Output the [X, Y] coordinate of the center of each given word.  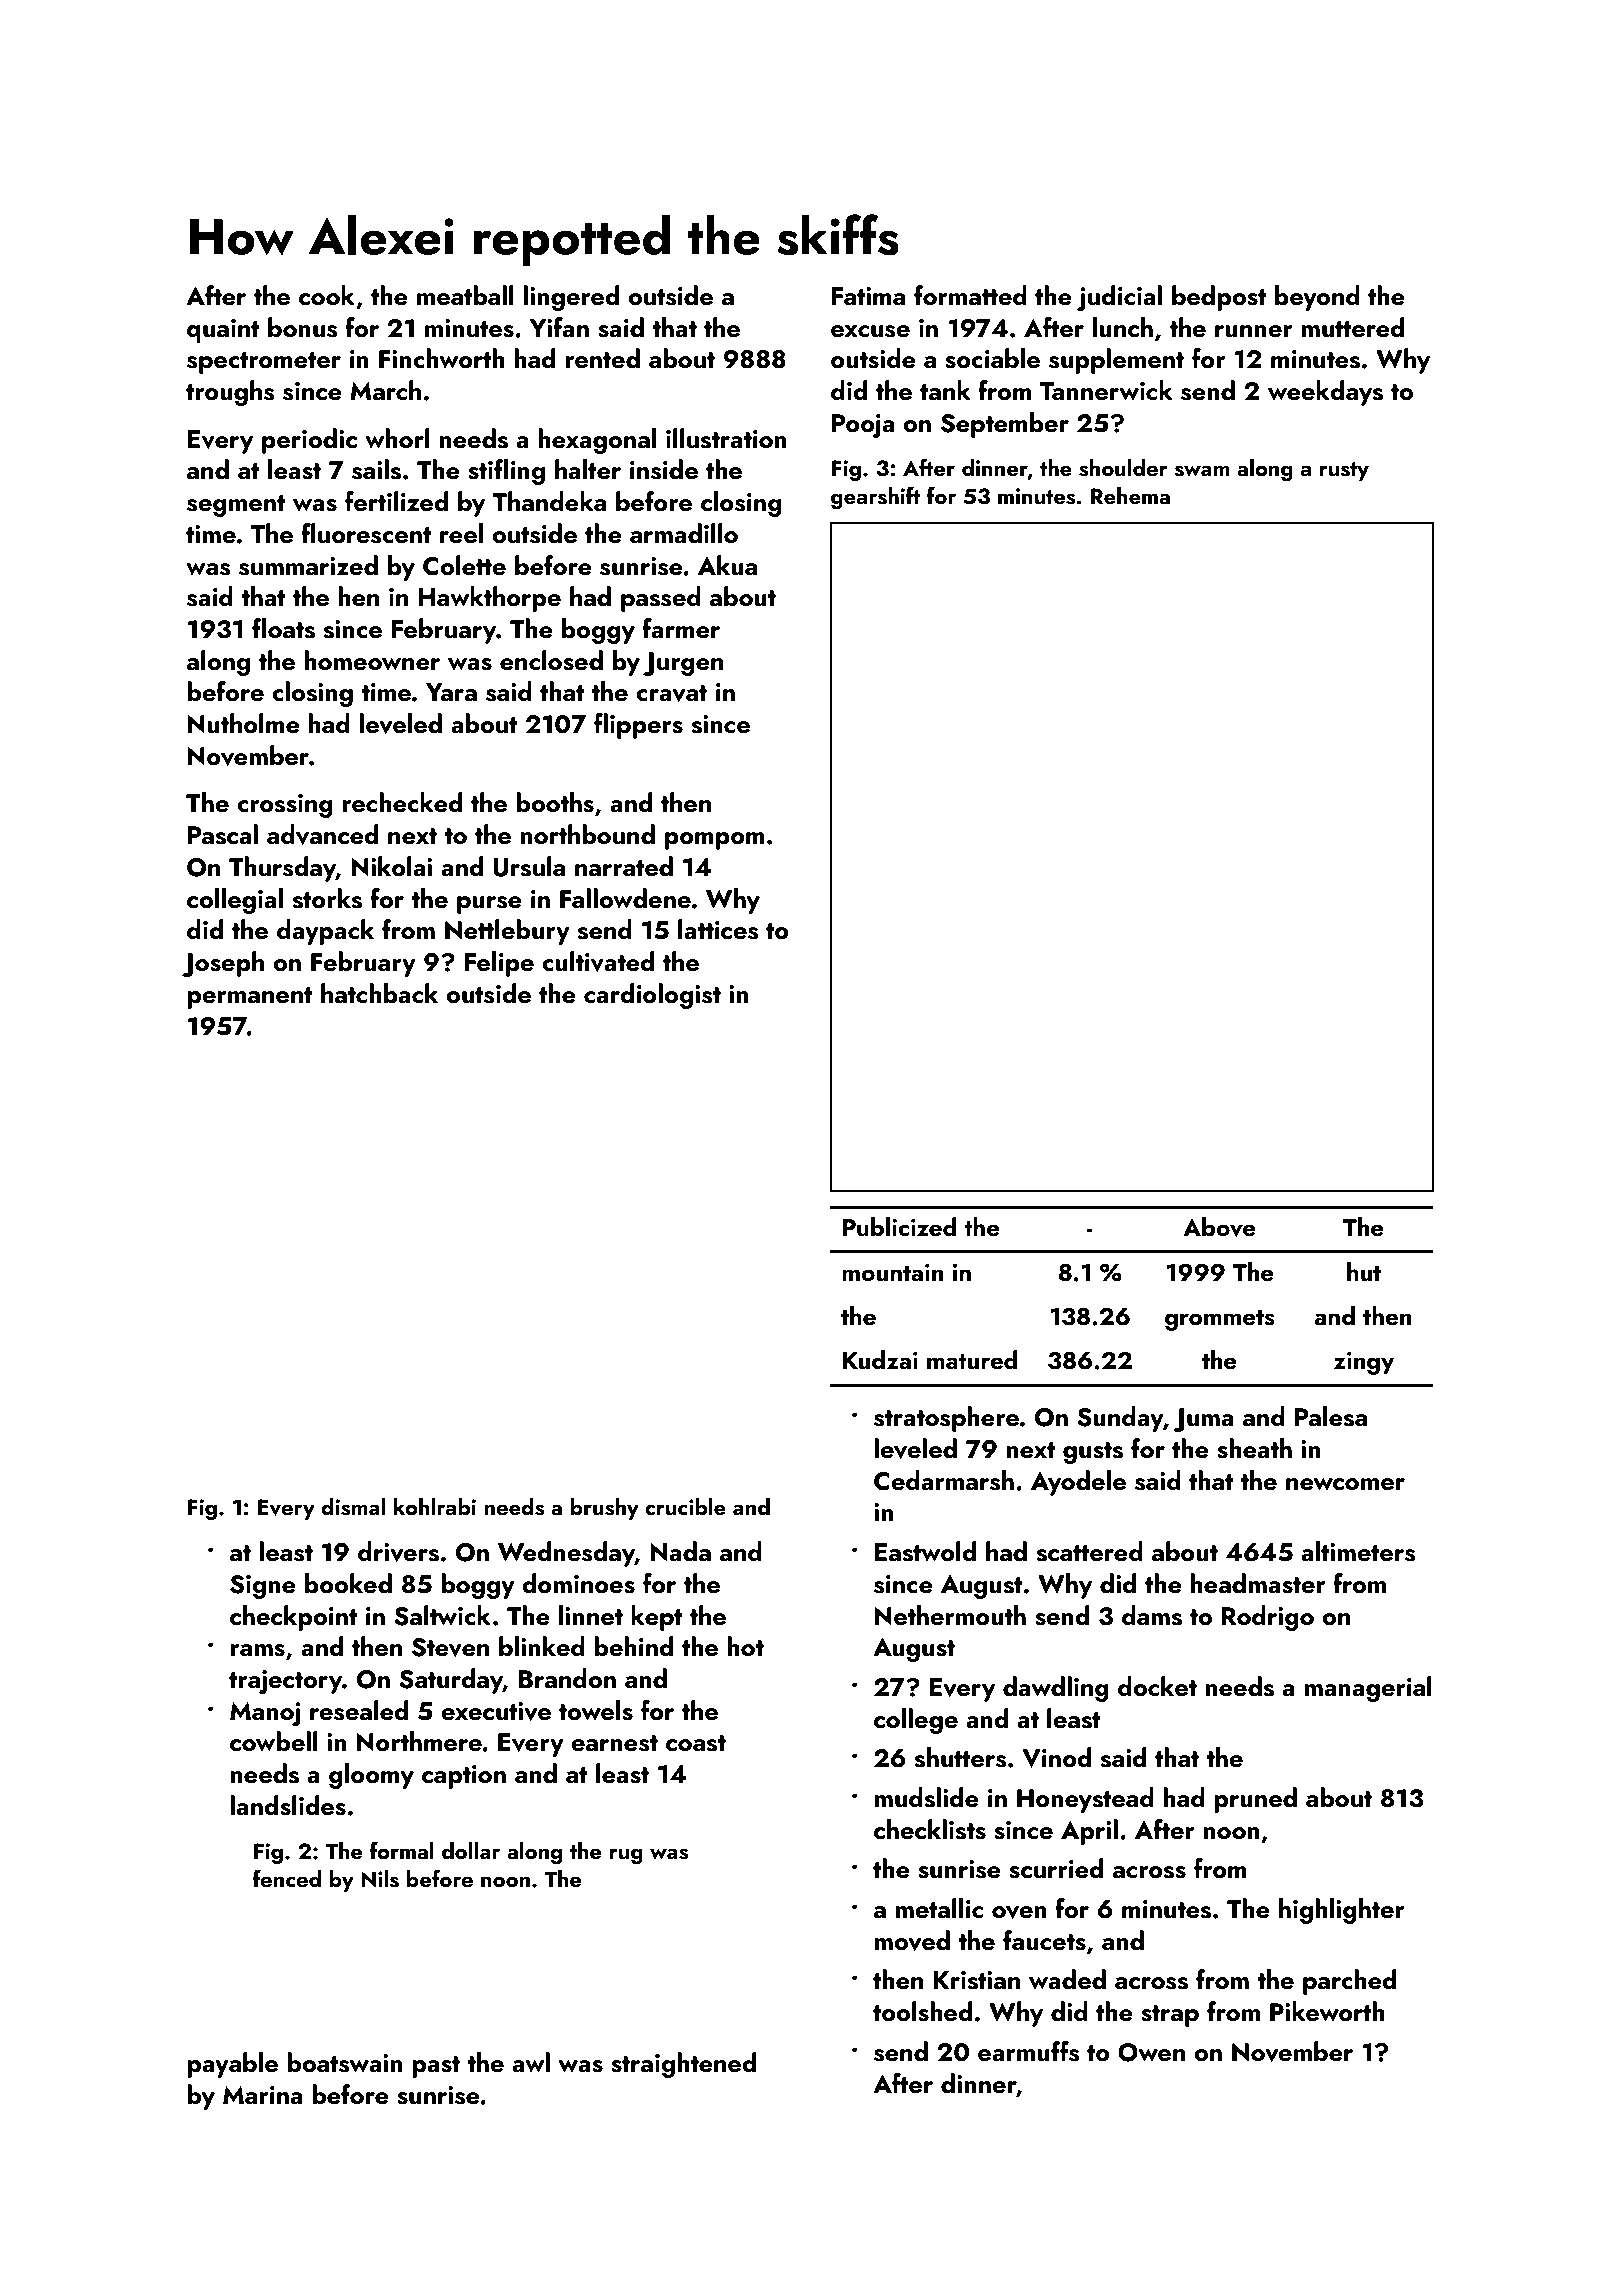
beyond [1317, 298]
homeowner [372, 660]
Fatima [868, 296]
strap [1170, 2016]
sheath [1254, 1448]
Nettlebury [507, 932]
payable [232, 2065]
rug [626, 1856]
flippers [638, 726]
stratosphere [946, 1419]
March [385, 390]
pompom [715, 841]
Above [1219, 1227]
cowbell [274, 1741]
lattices [718, 929]
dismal [353, 1507]
